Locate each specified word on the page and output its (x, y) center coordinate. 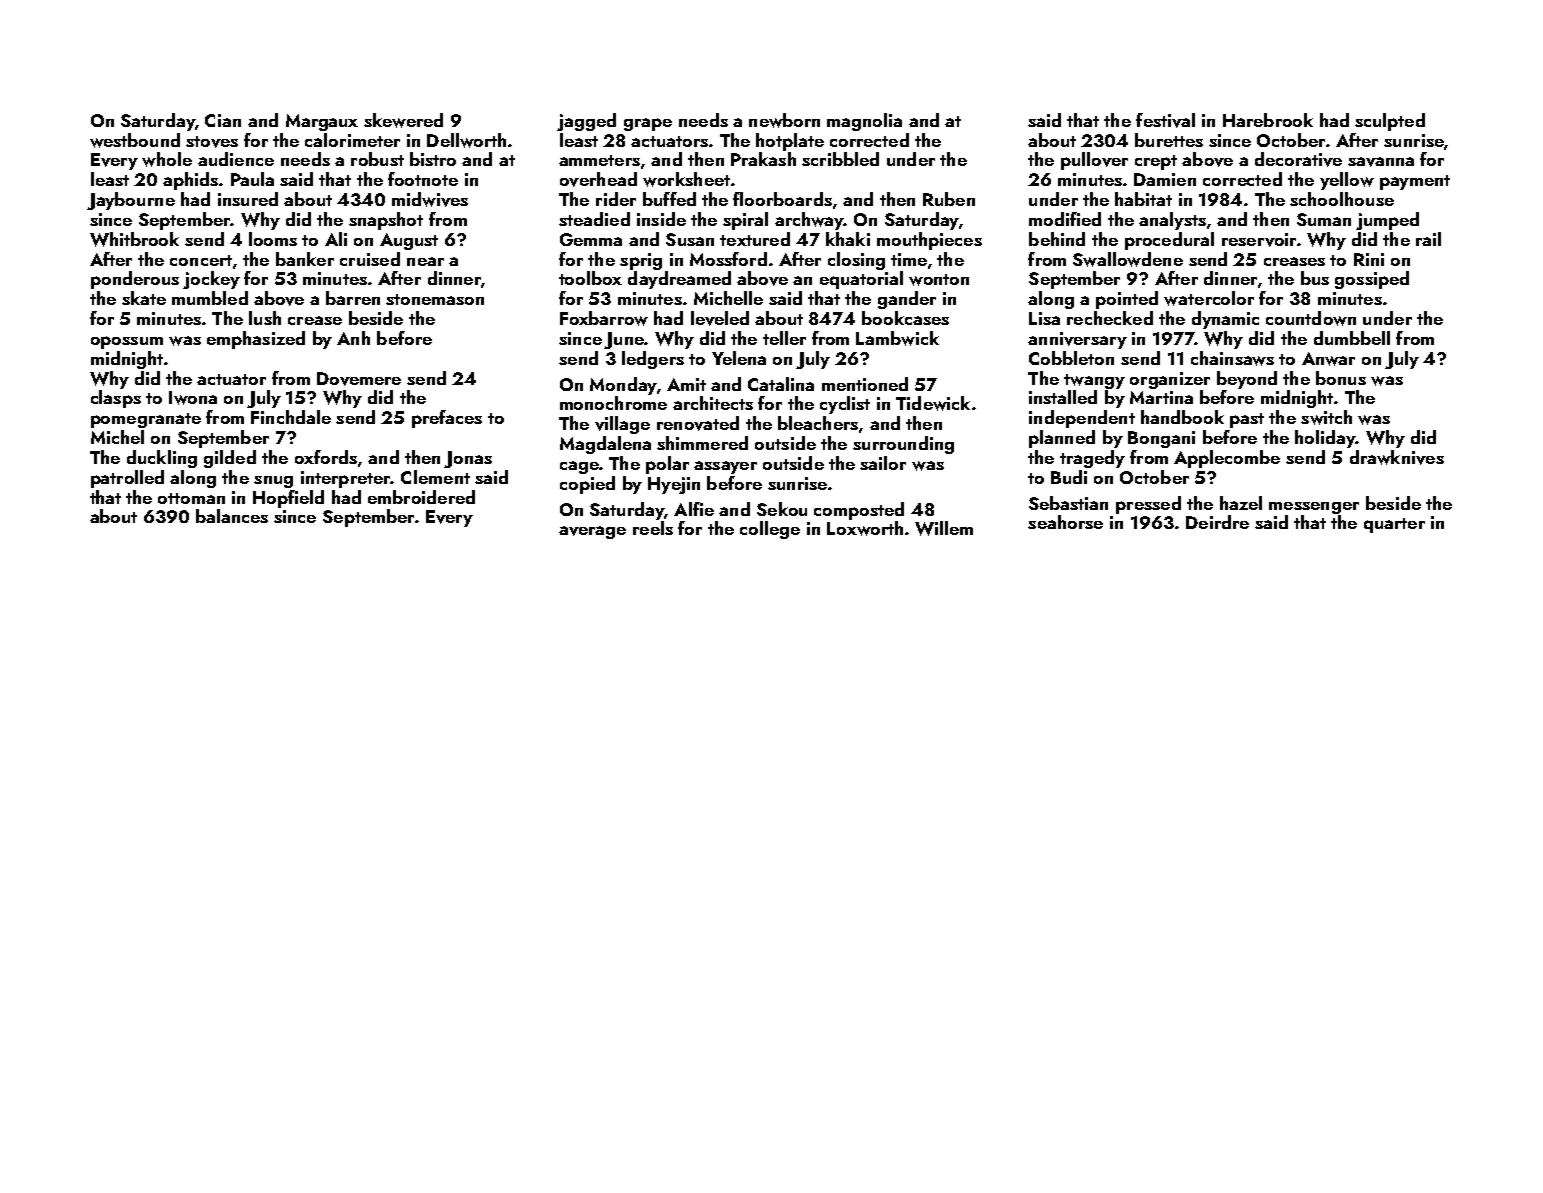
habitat (1143, 199)
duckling (162, 459)
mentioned (865, 384)
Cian (223, 120)
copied (587, 485)
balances (232, 516)
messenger (1314, 508)
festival (1165, 120)
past (1247, 420)
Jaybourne (131, 201)
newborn (784, 120)
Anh (353, 338)
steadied (594, 219)
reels (653, 528)
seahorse (1065, 522)
